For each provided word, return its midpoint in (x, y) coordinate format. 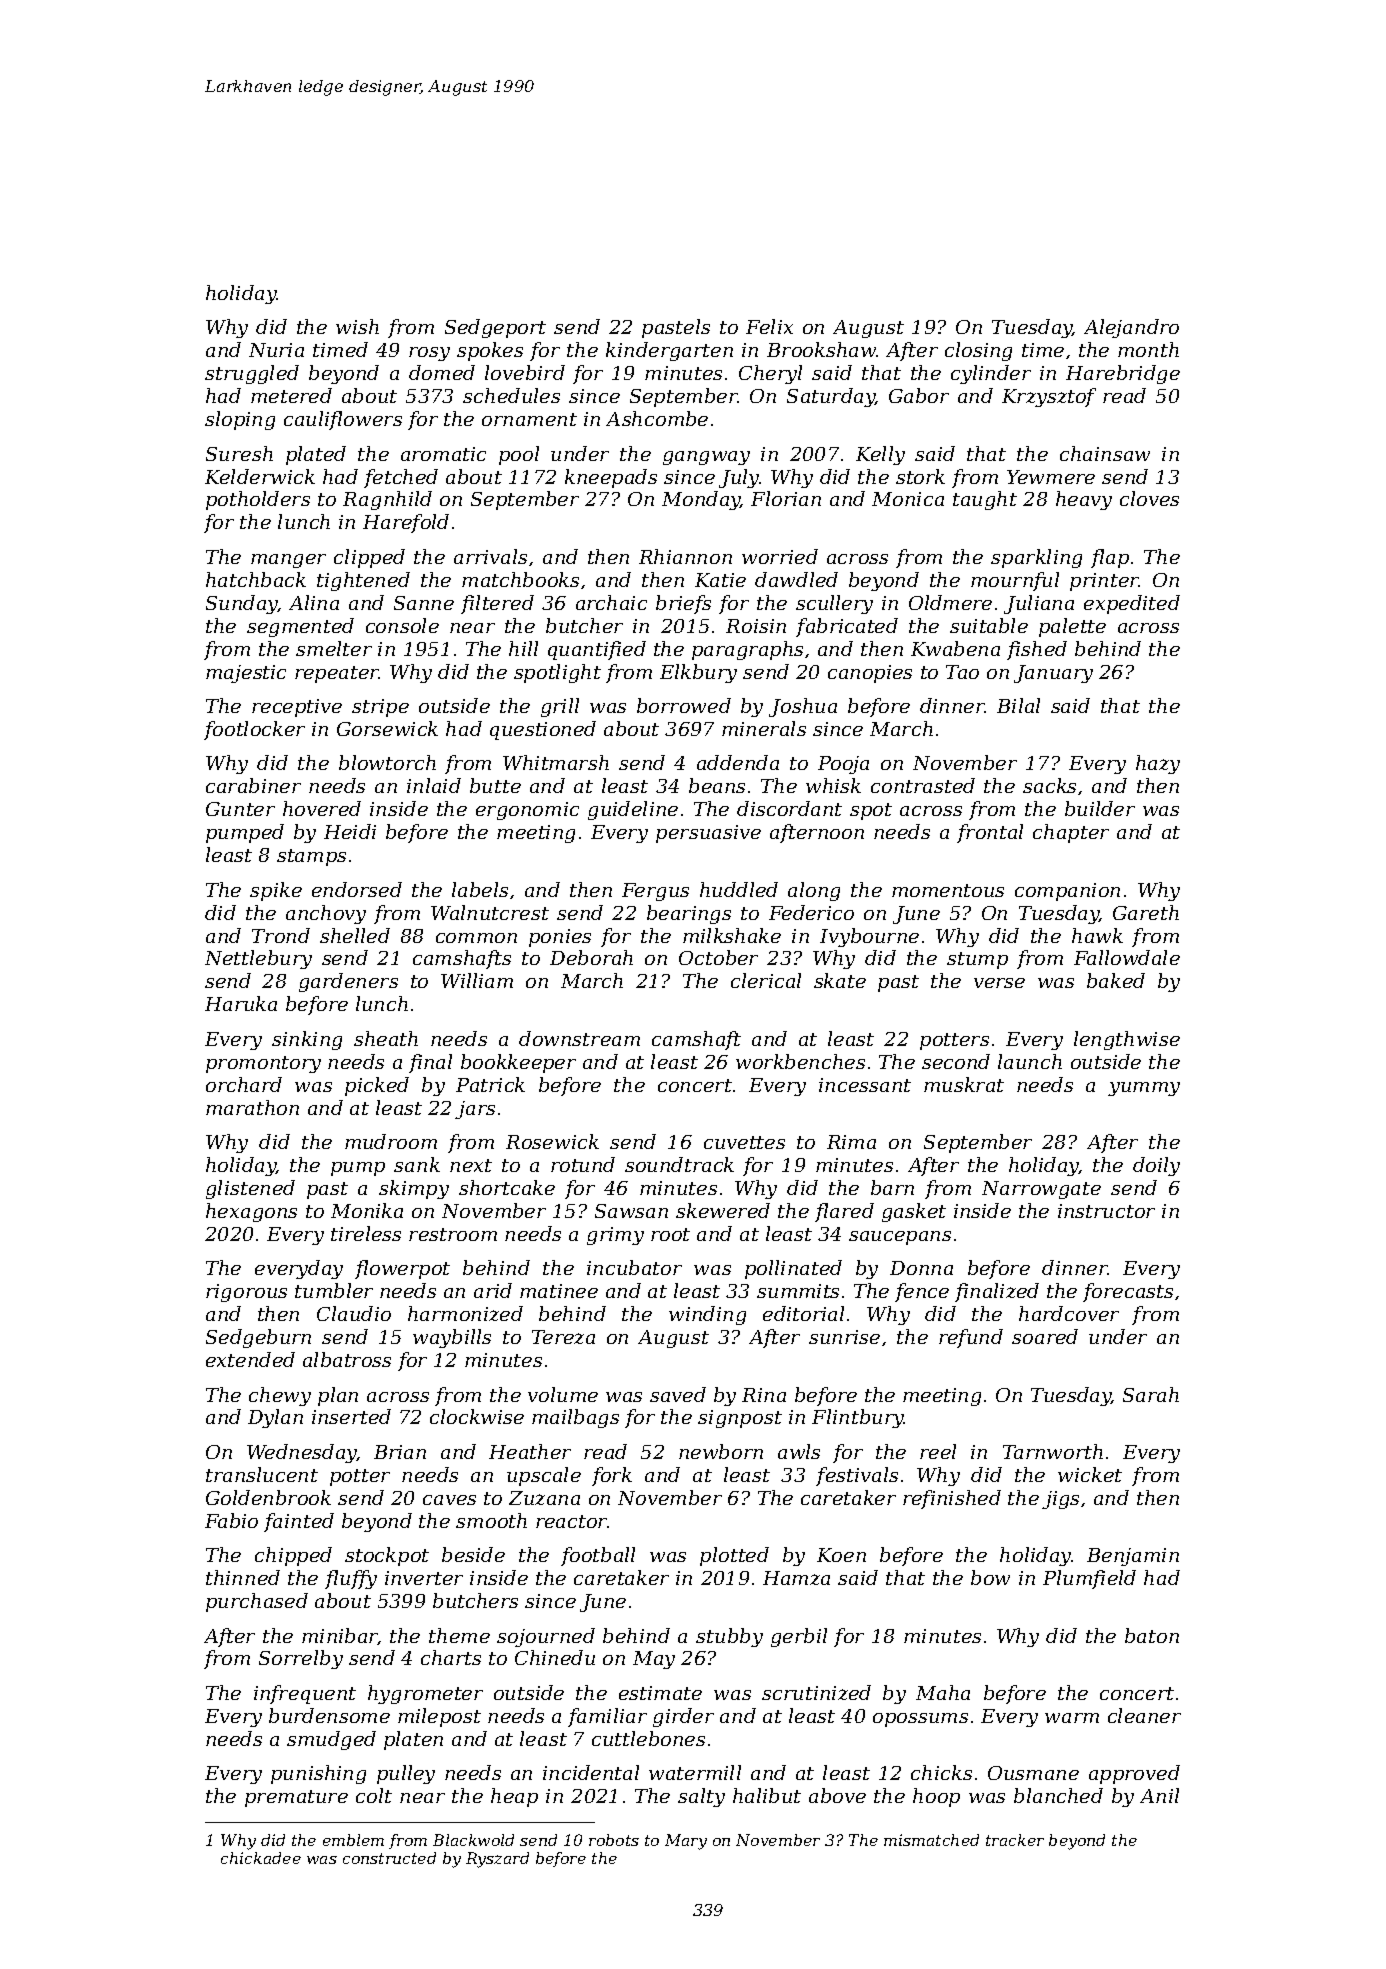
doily (1156, 1166)
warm (1072, 1718)
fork (612, 1476)
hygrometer (425, 1694)
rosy (429, 354)
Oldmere (950, 602)
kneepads (611, 478)
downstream (579, 1038)
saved (678, 1394)
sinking (307, 1040)
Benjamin (1133, 1557)
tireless (366, 1233)
